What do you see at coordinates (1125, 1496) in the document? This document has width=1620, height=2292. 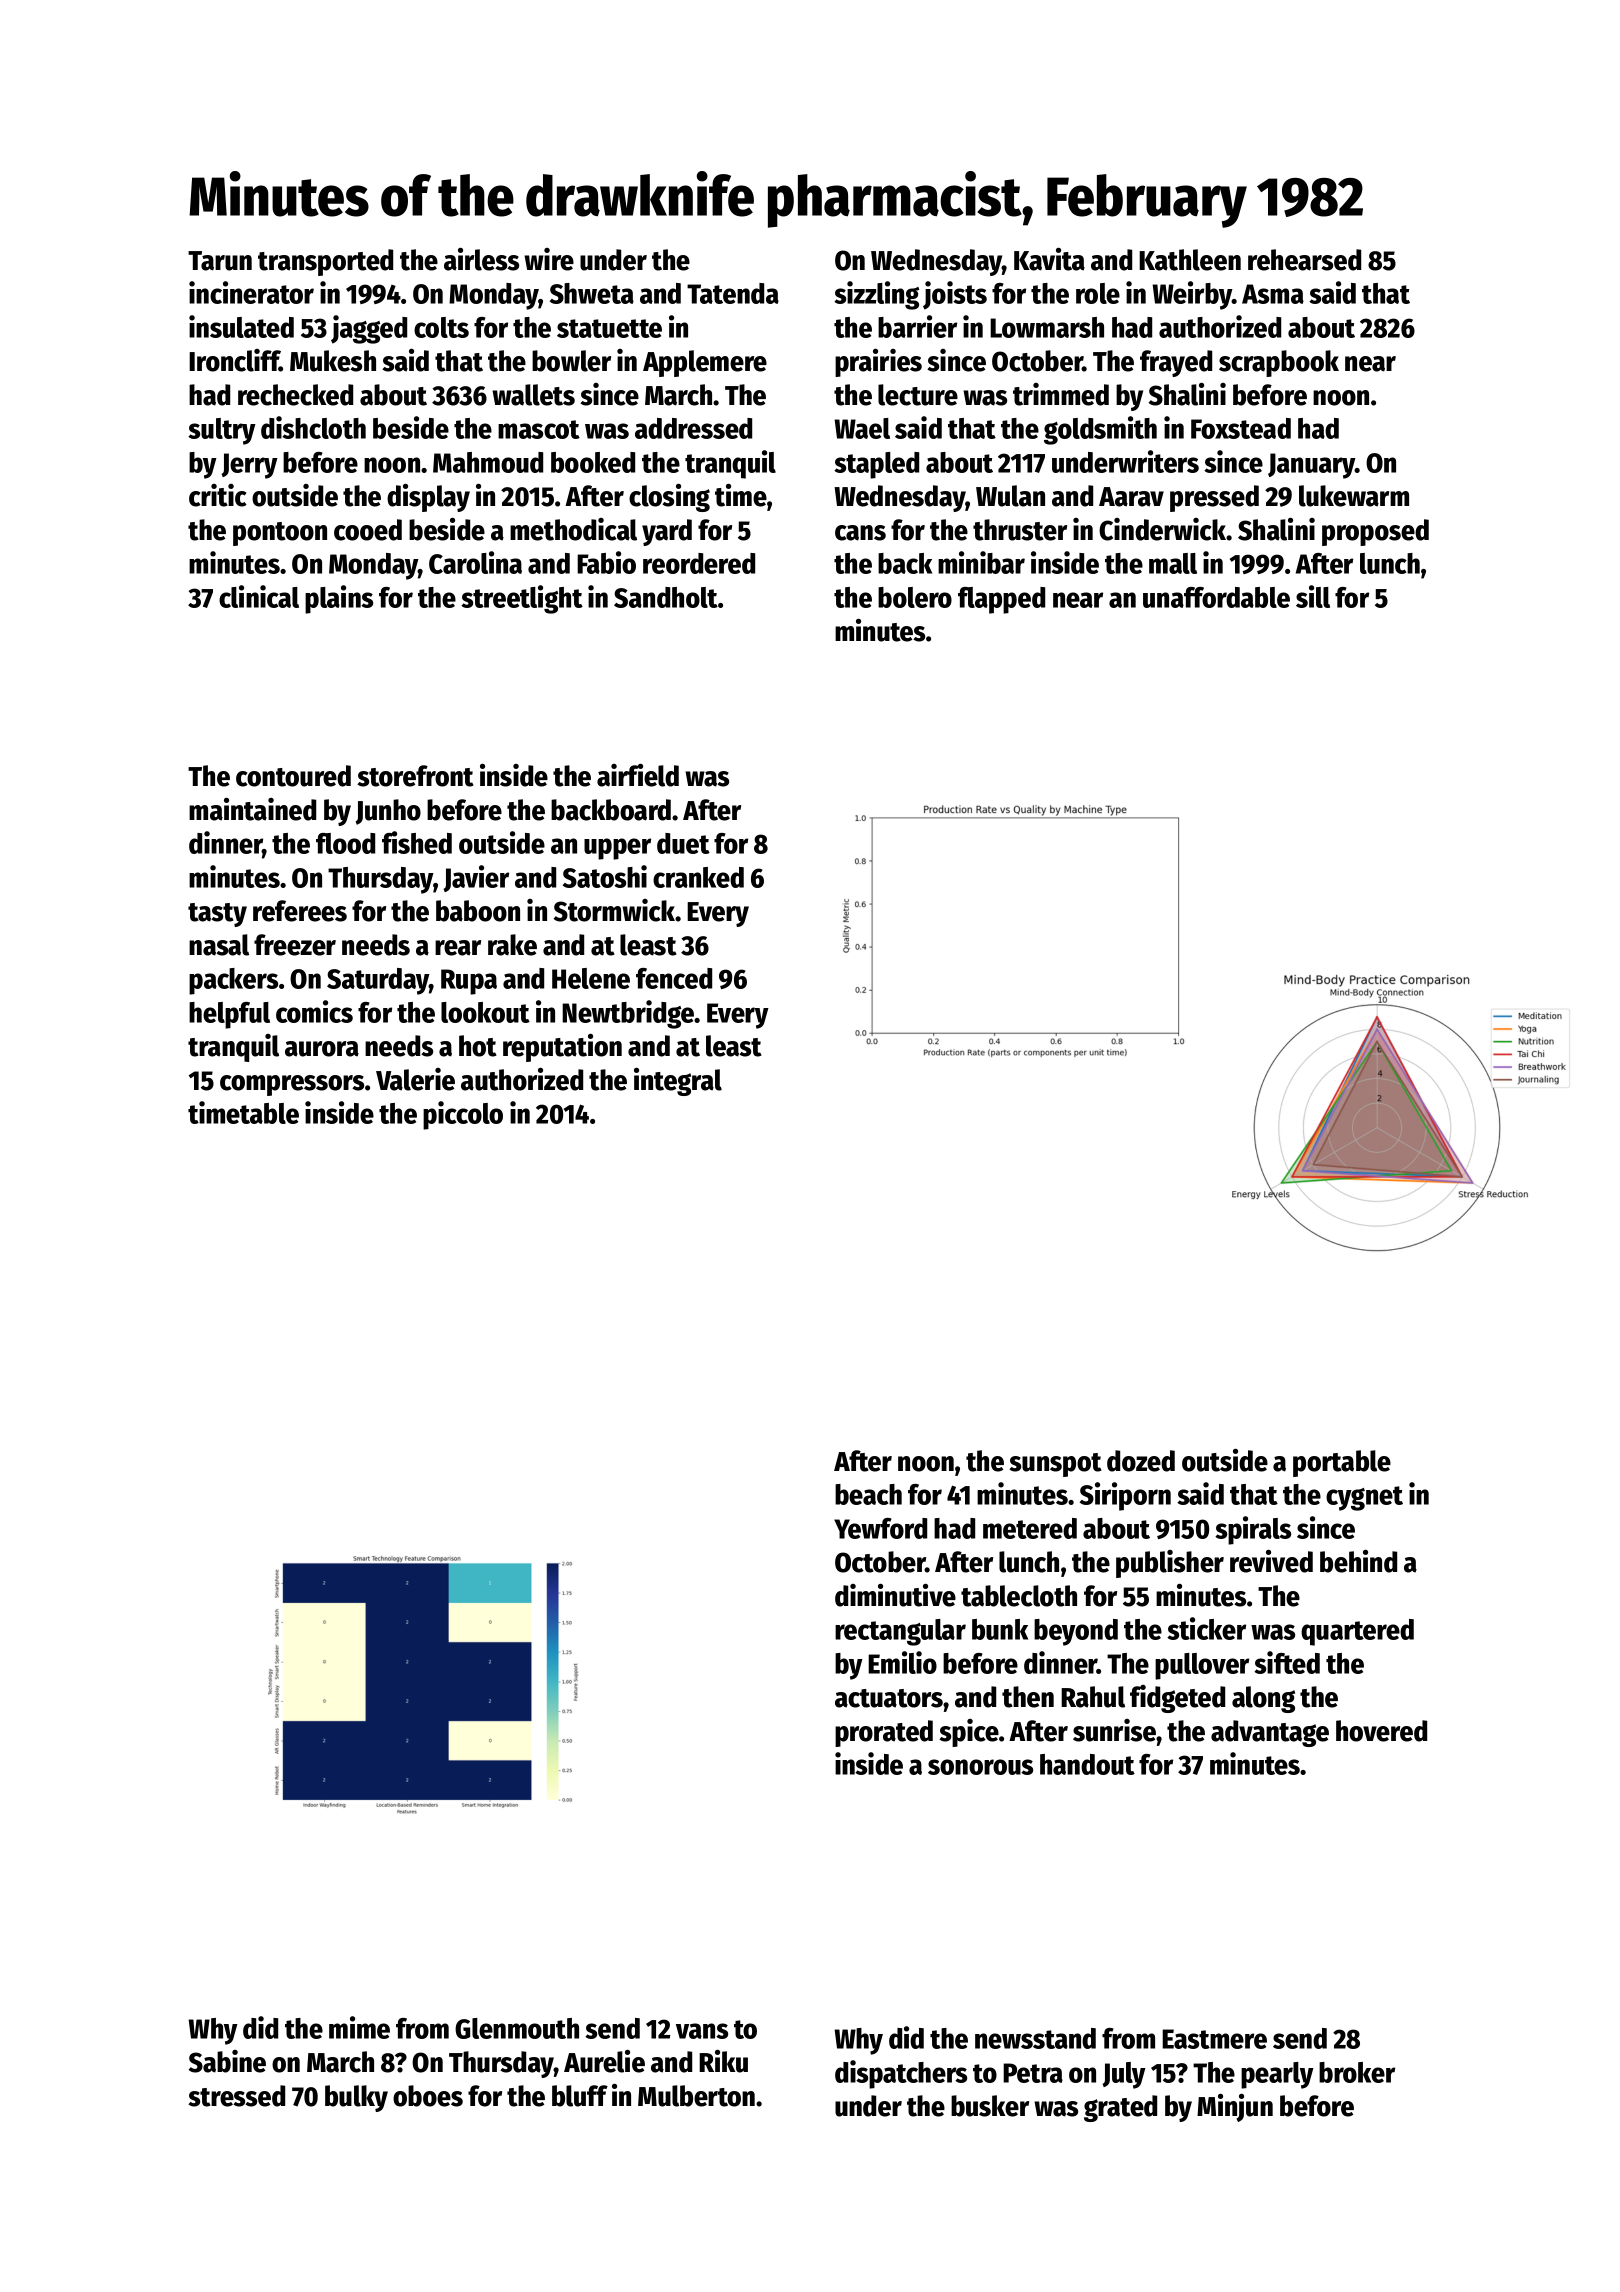 I see `Siriporn` at bounding box center [1125, 1496].
